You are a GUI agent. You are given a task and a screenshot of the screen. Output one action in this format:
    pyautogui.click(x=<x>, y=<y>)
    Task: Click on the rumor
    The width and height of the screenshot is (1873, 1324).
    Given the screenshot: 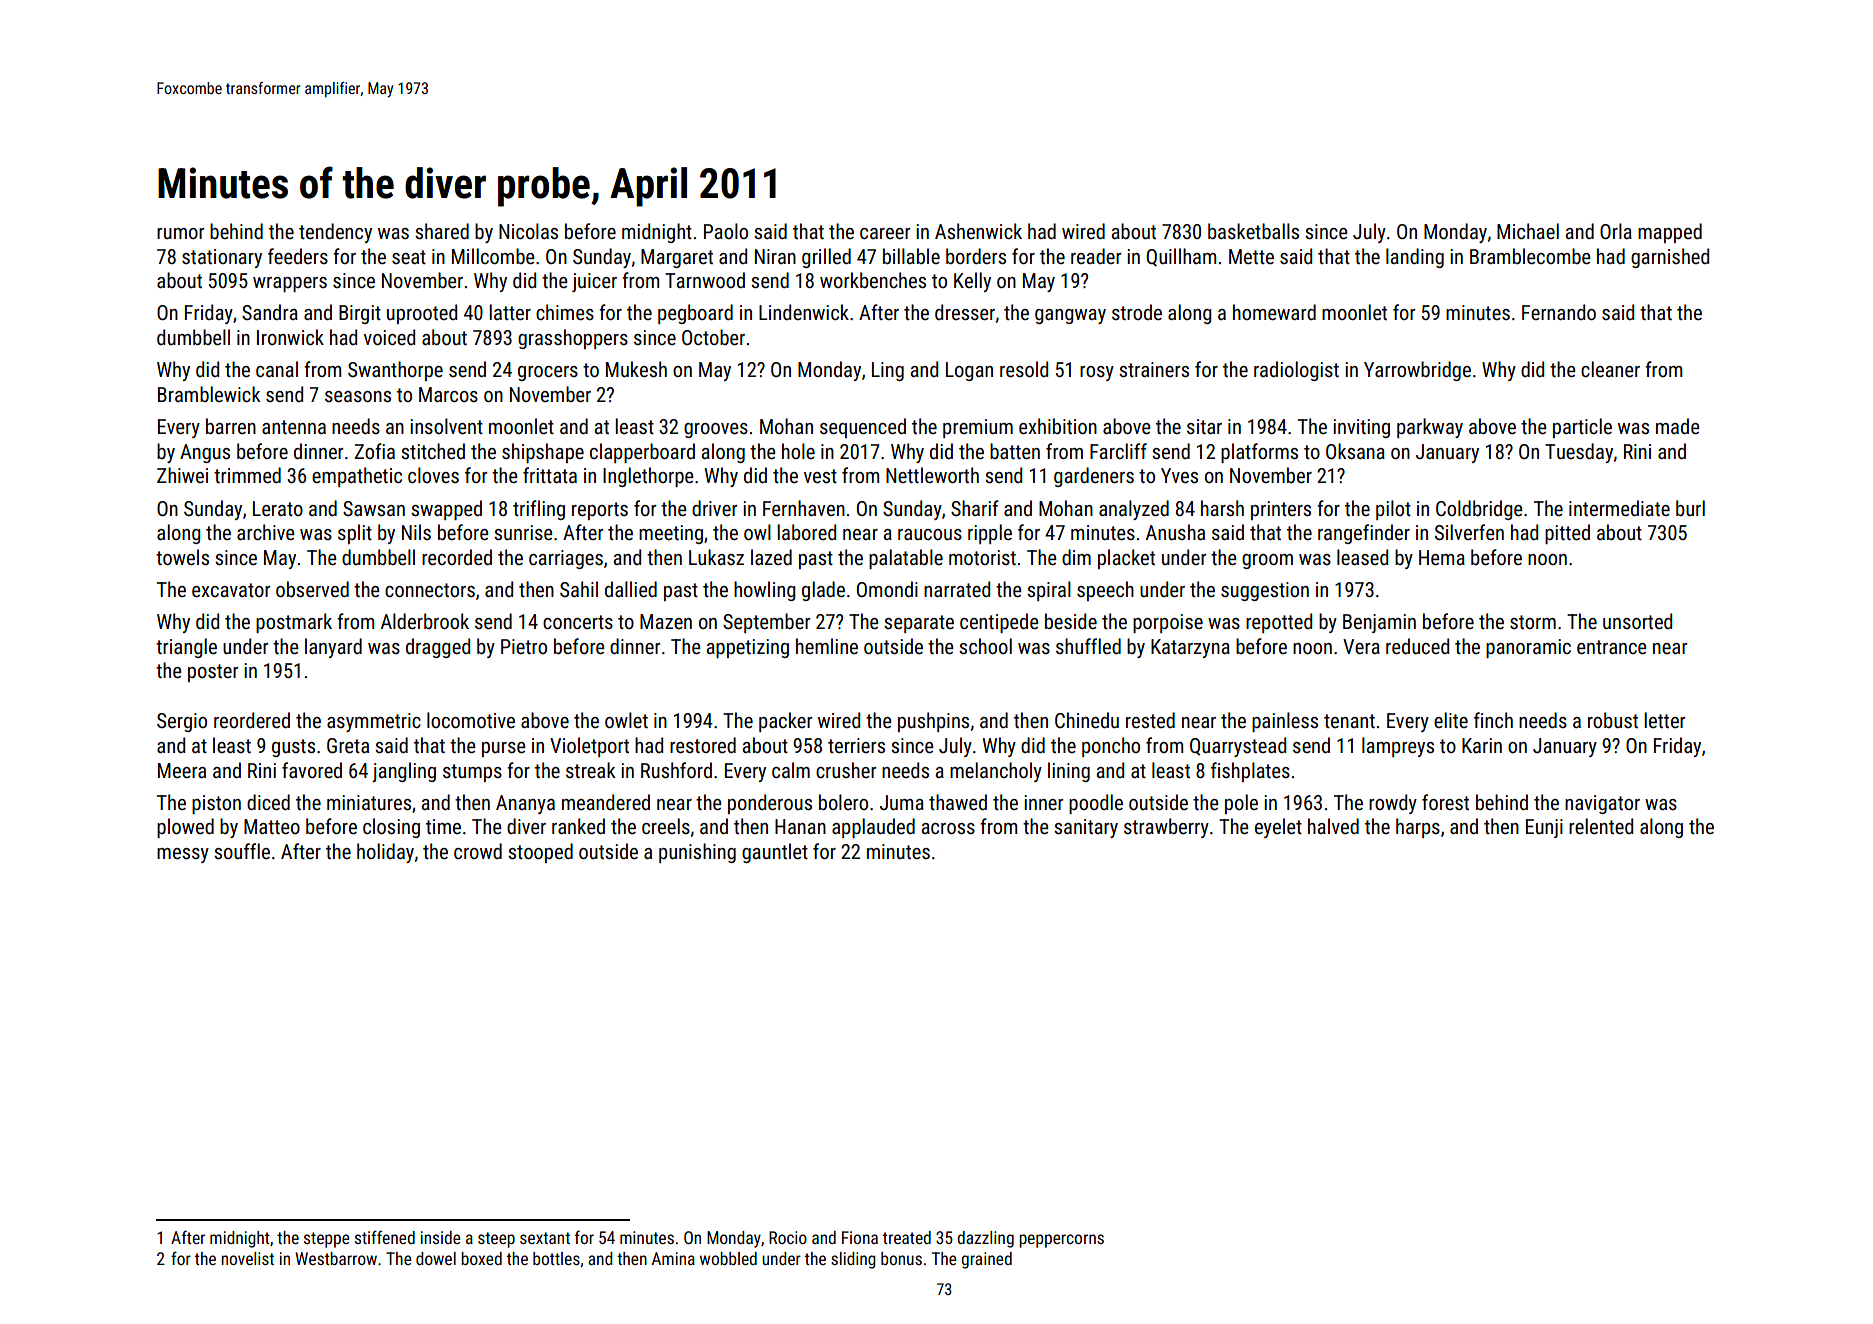 What is the action you would take?
    pyautogui.click(x=180, y=233)
